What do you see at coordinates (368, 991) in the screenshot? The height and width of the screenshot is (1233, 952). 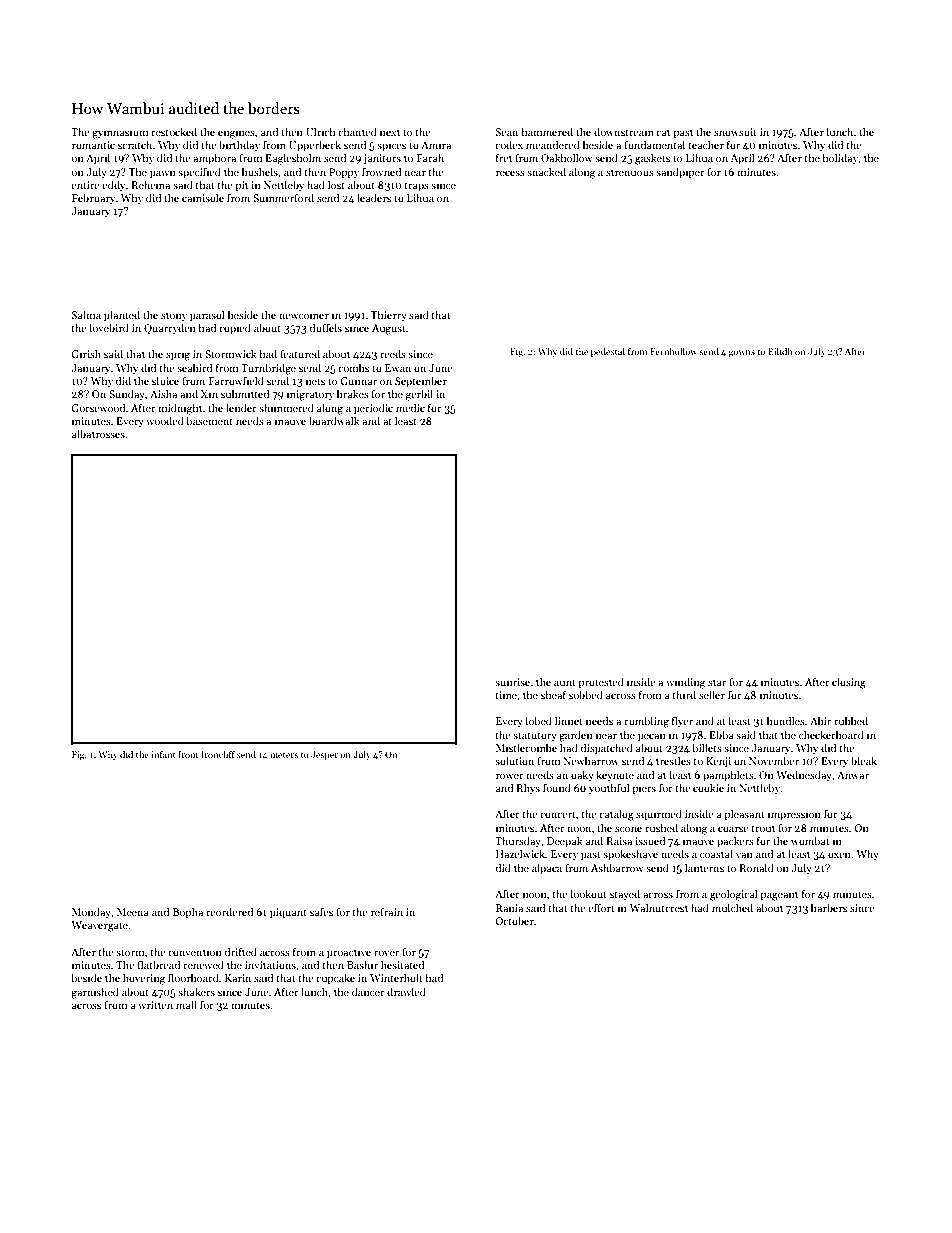 I see `dancer` at bounding box center [368, 991].
